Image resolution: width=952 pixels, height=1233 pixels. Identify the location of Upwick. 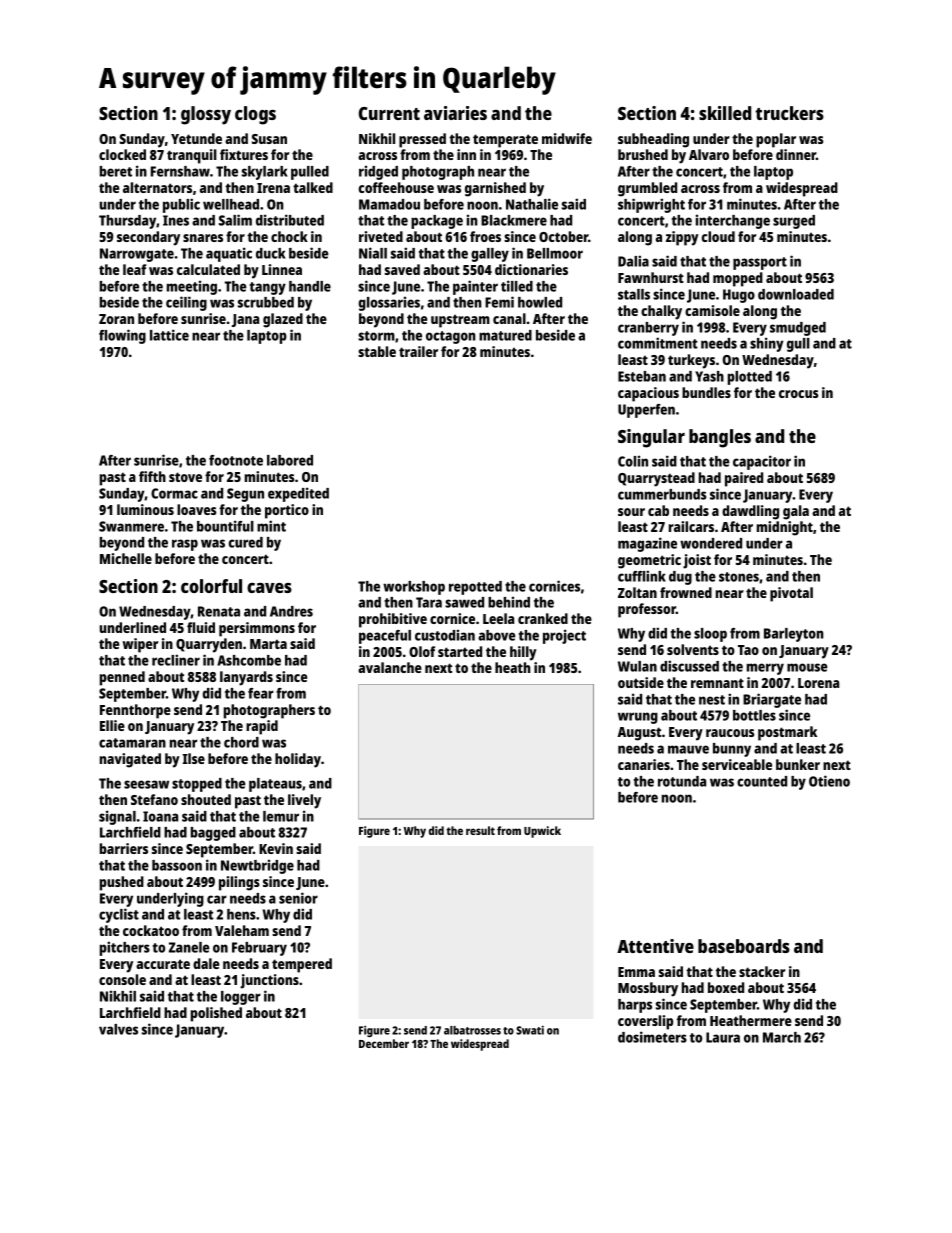
(542, 832).
